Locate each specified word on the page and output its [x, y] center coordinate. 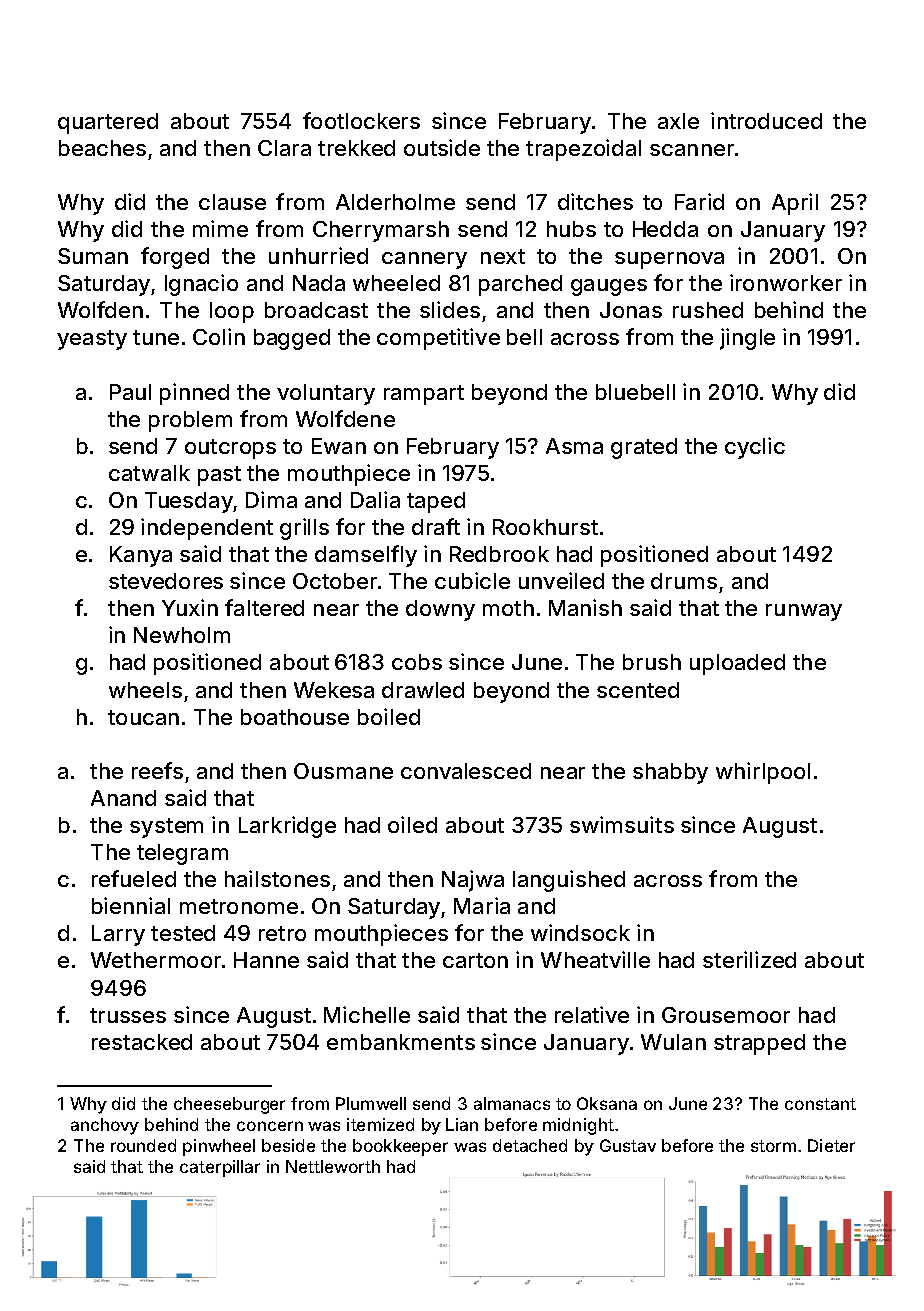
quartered [108, 123]
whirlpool [763, 773]
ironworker [786, 282]
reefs [157, 770]
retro [282, 933]
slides [450, 309]
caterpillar [220, 1168]
